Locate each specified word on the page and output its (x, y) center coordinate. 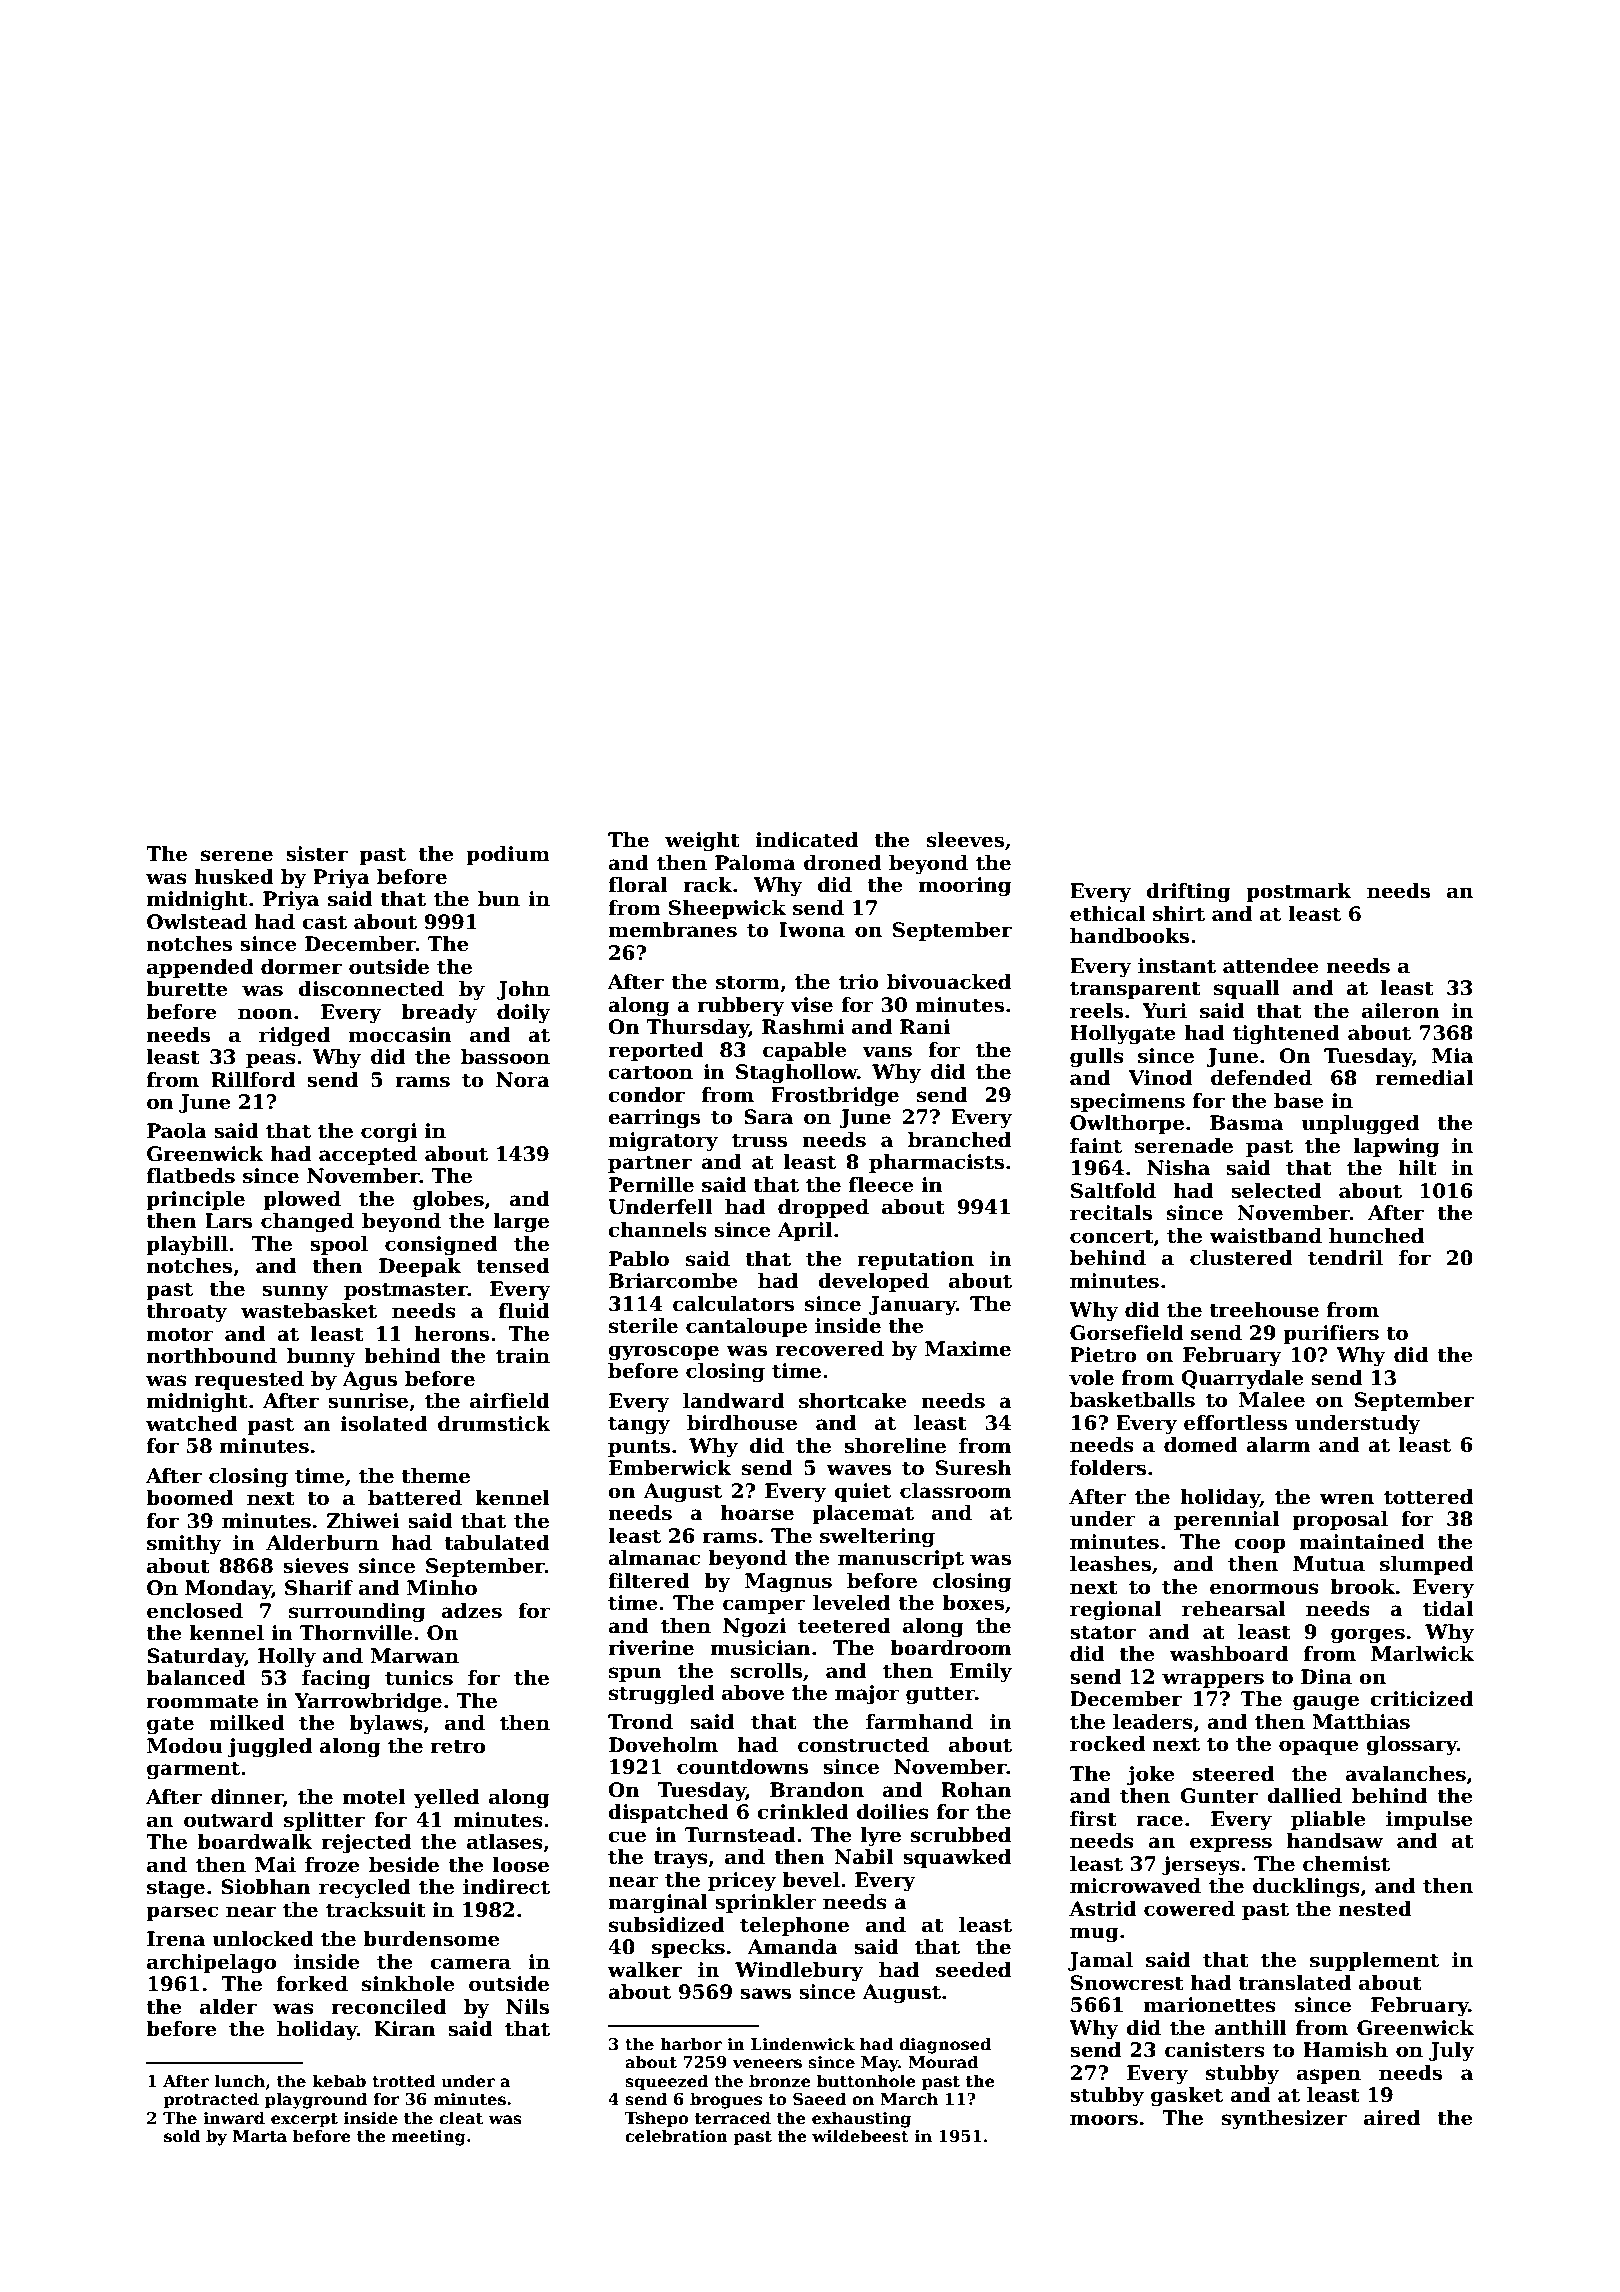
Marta (260, 2136)
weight (702, 842)
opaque (1319, 1747)
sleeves (965, 840)
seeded (973, 1970)
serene (237, 856)
